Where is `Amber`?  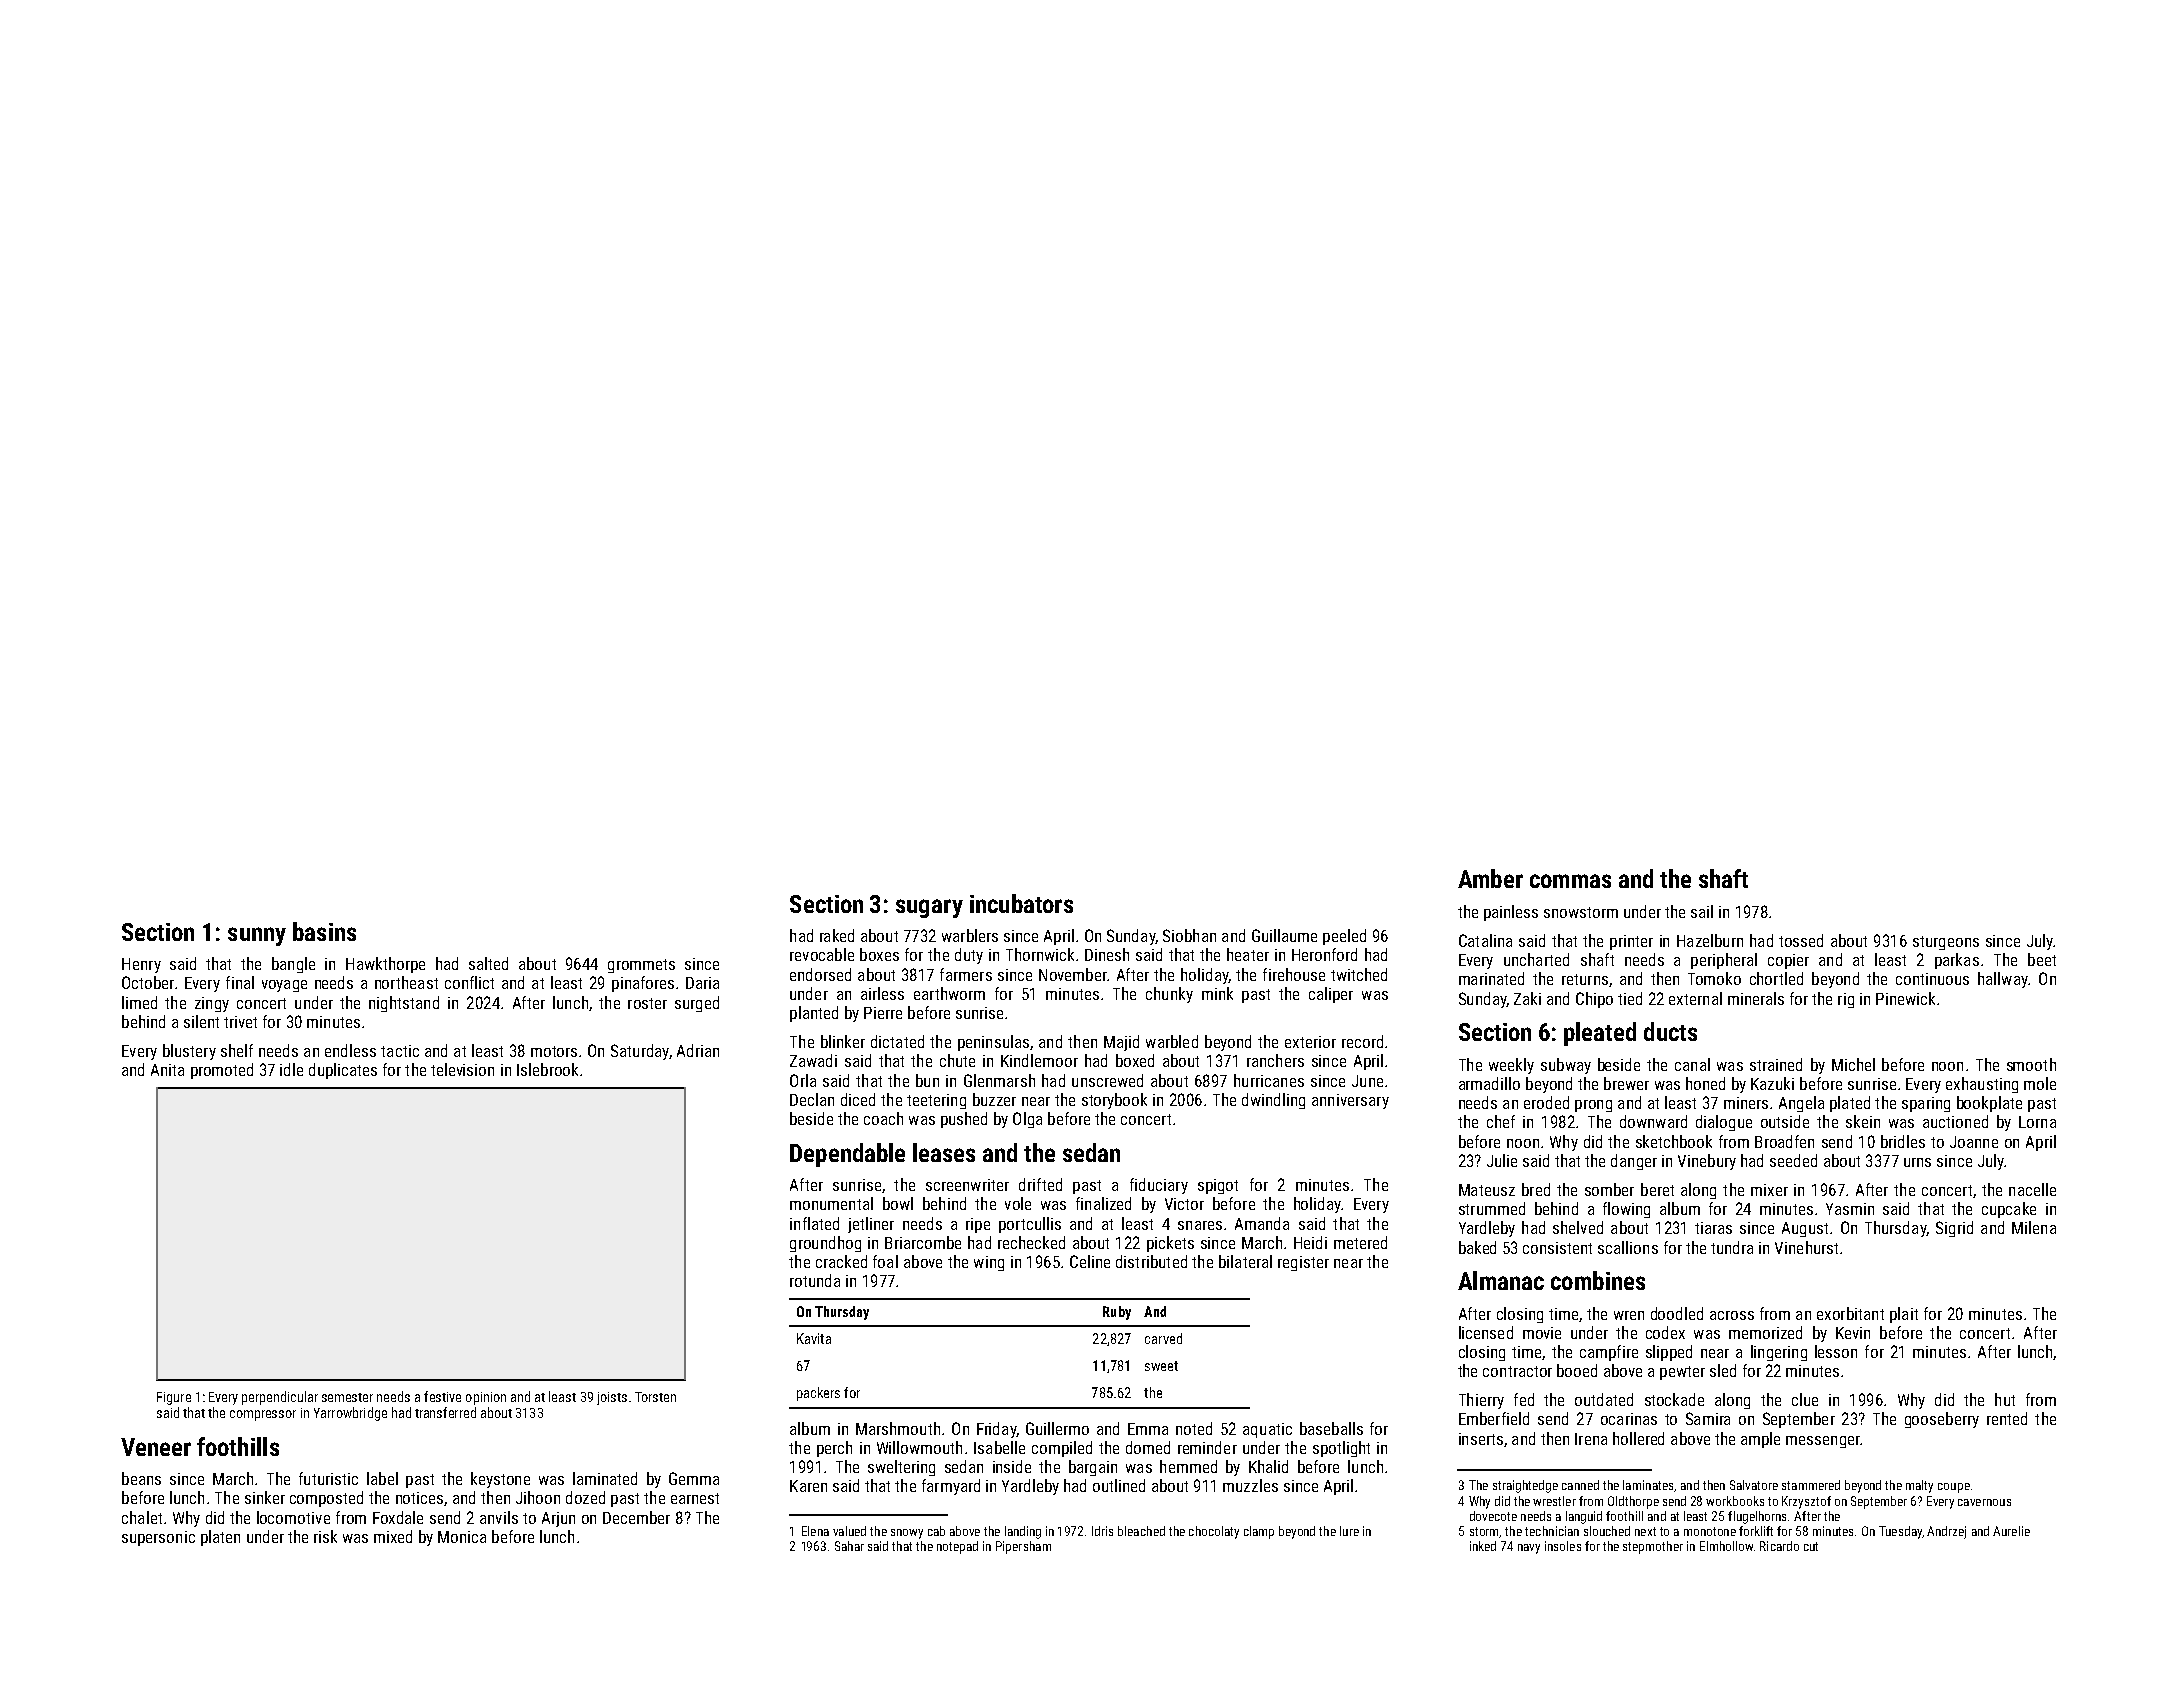 Amber is located at coordinates (1490, 878).
